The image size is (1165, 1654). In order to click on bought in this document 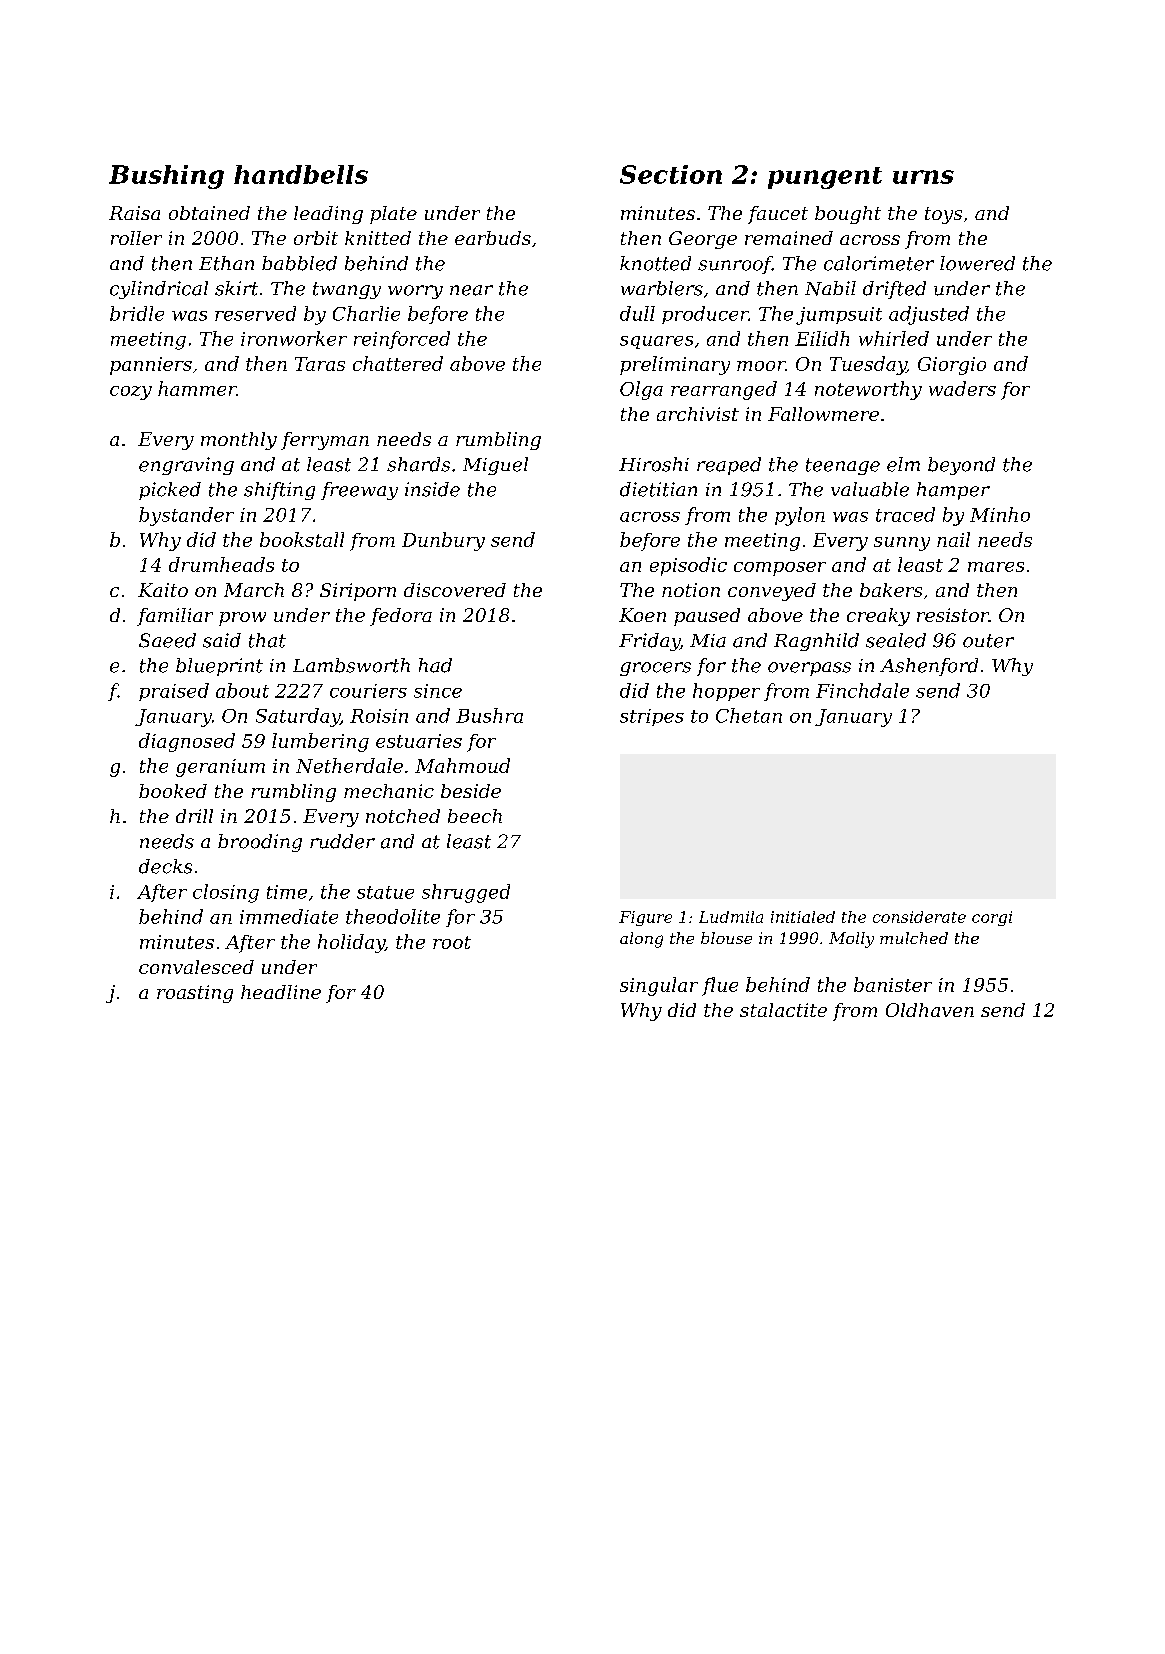, I will do `click(848, 215)`.
